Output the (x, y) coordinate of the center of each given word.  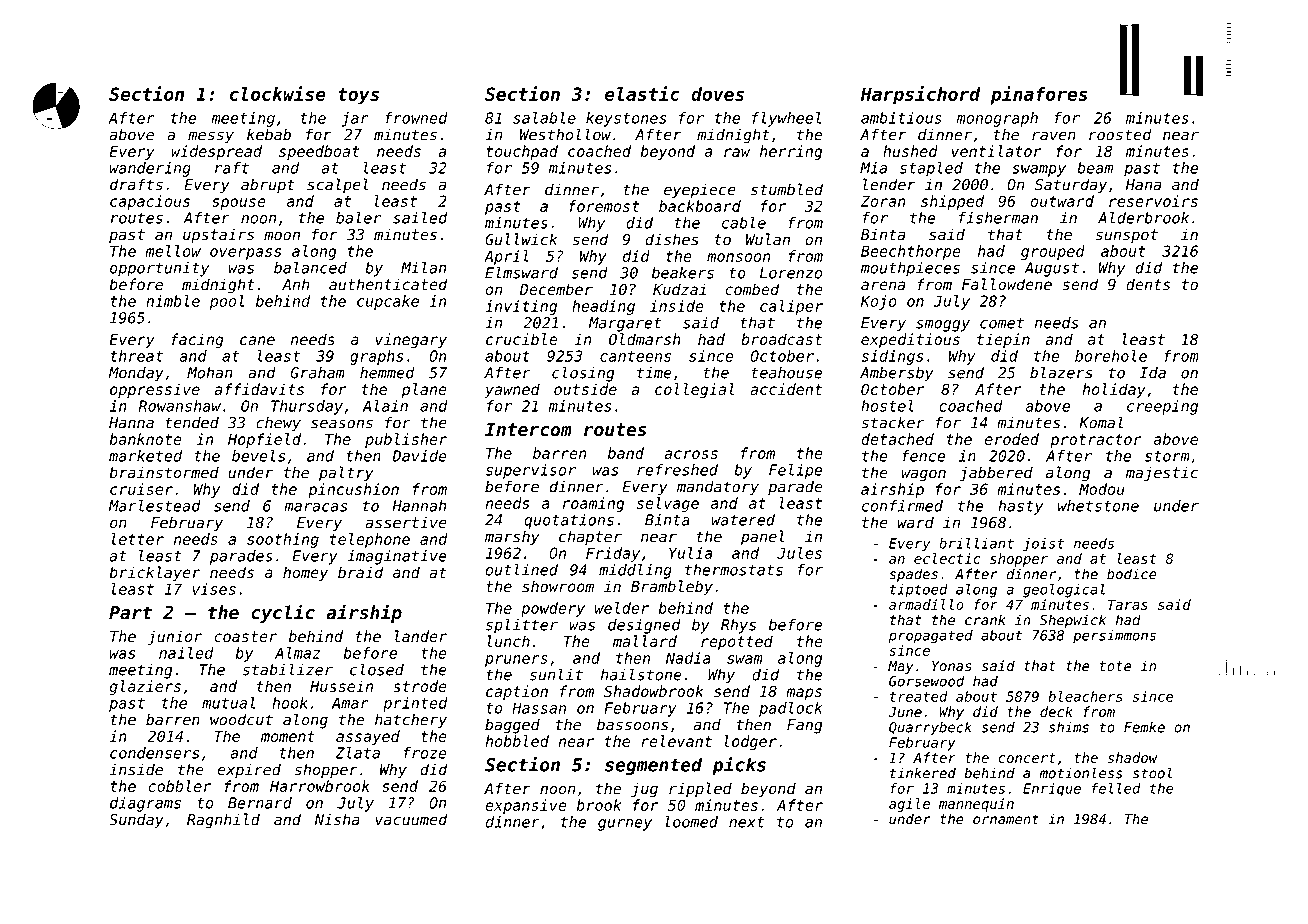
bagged (512, 726)
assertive (406, 522)
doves (717, 94)
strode (420, 686)
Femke (1144, 727)
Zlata (357, 753)
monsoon (738, 257)
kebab (269, 134)
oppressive (155, 390)
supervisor (531, 471)
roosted (1120, 134)
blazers (1061, 372)
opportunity (159, 269)
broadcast (781, 339)
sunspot (1126, 236)
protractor (1096, 441)
